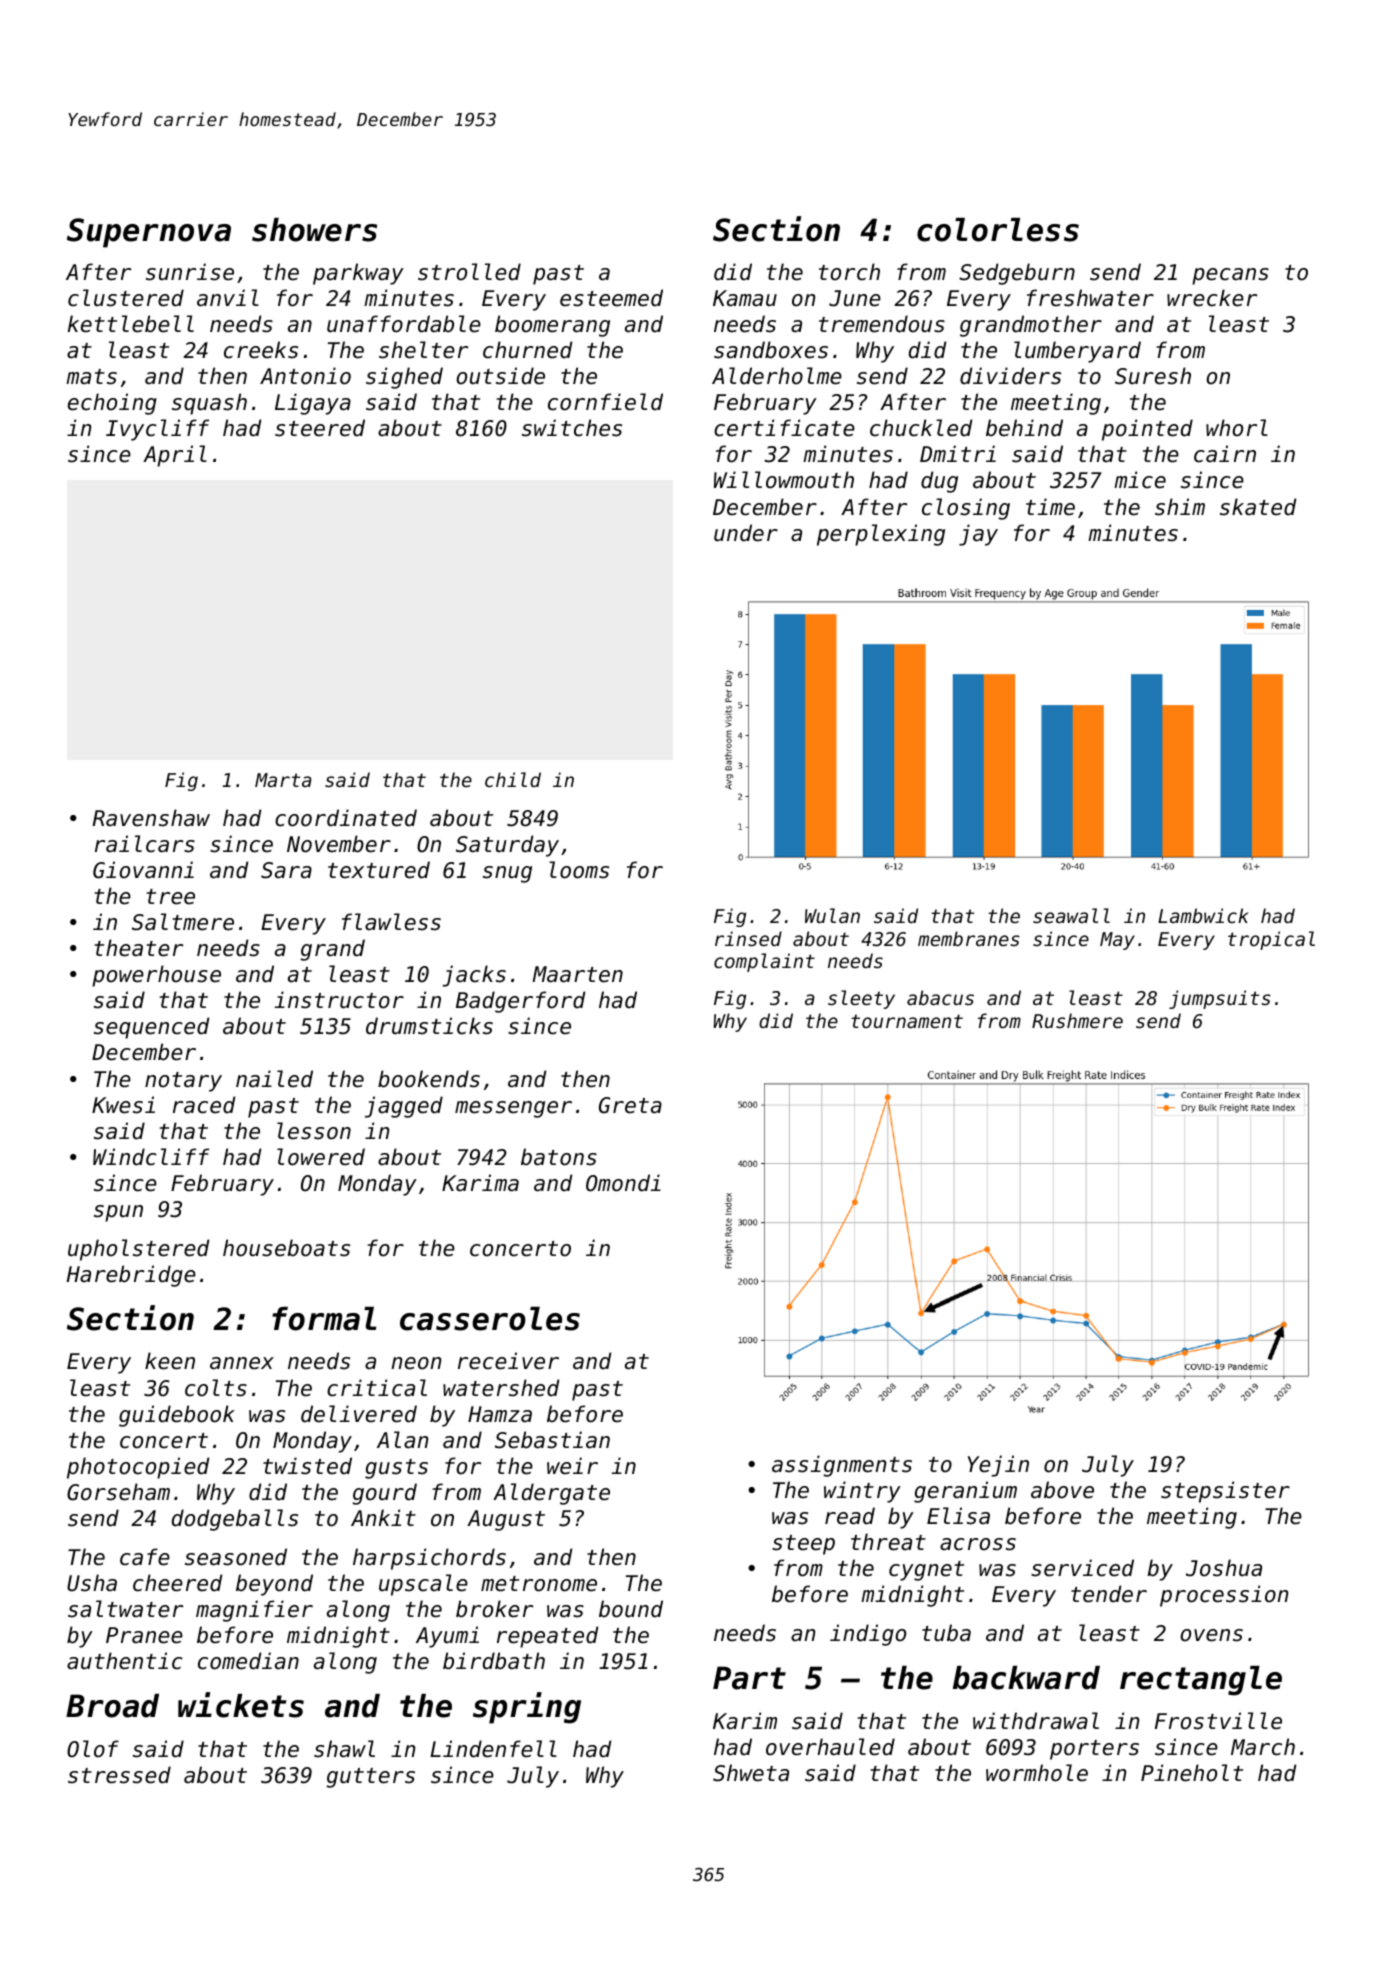 Image resolution: width=1386 pixels, height=1969 pixels. I want to click on esteemed, so click(611, 298).
